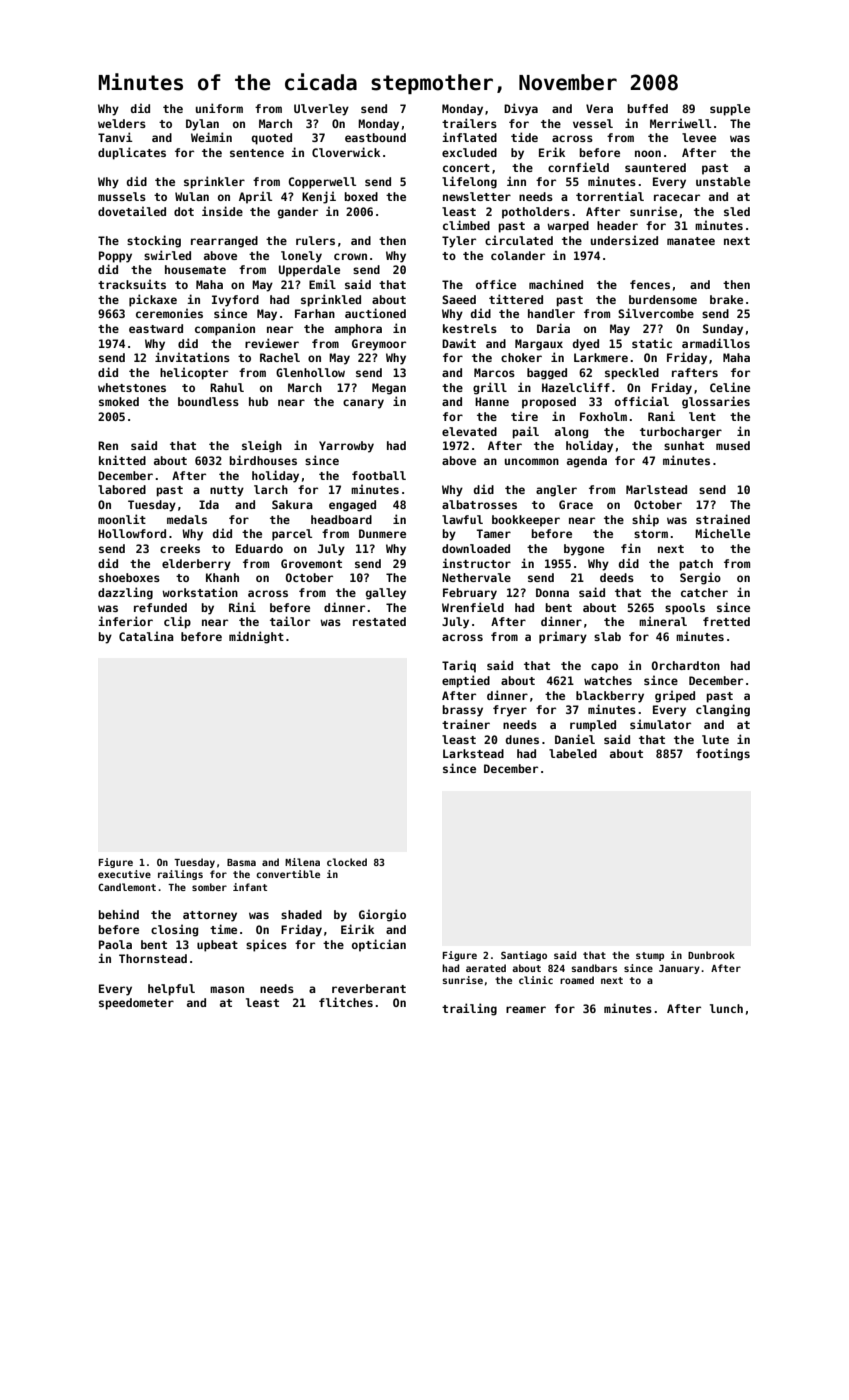 The width and height of the screenshot is (849, 1400). I want to click on invitations, so click(192, 357).
